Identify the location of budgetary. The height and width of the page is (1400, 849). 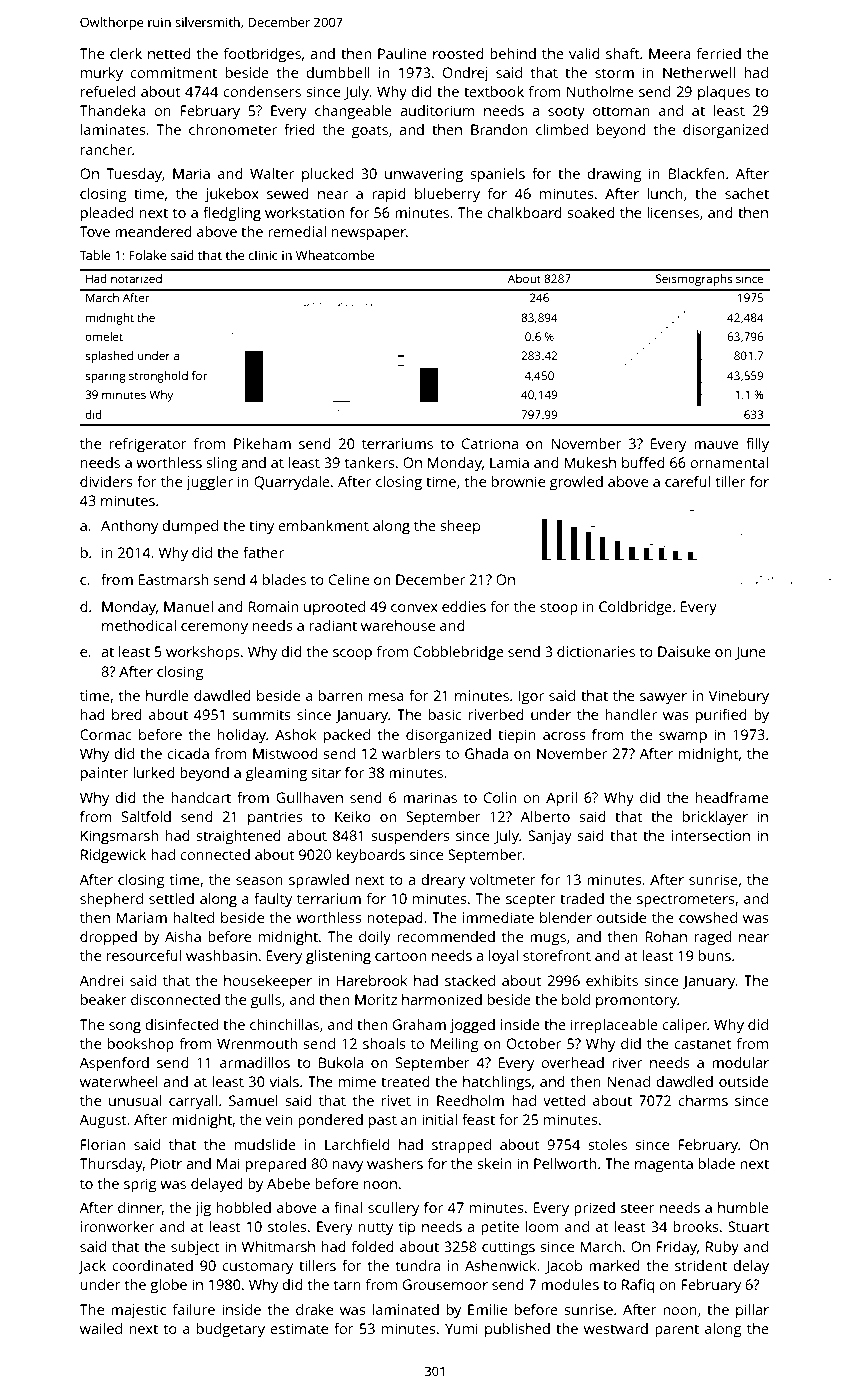
(231, 1330).
